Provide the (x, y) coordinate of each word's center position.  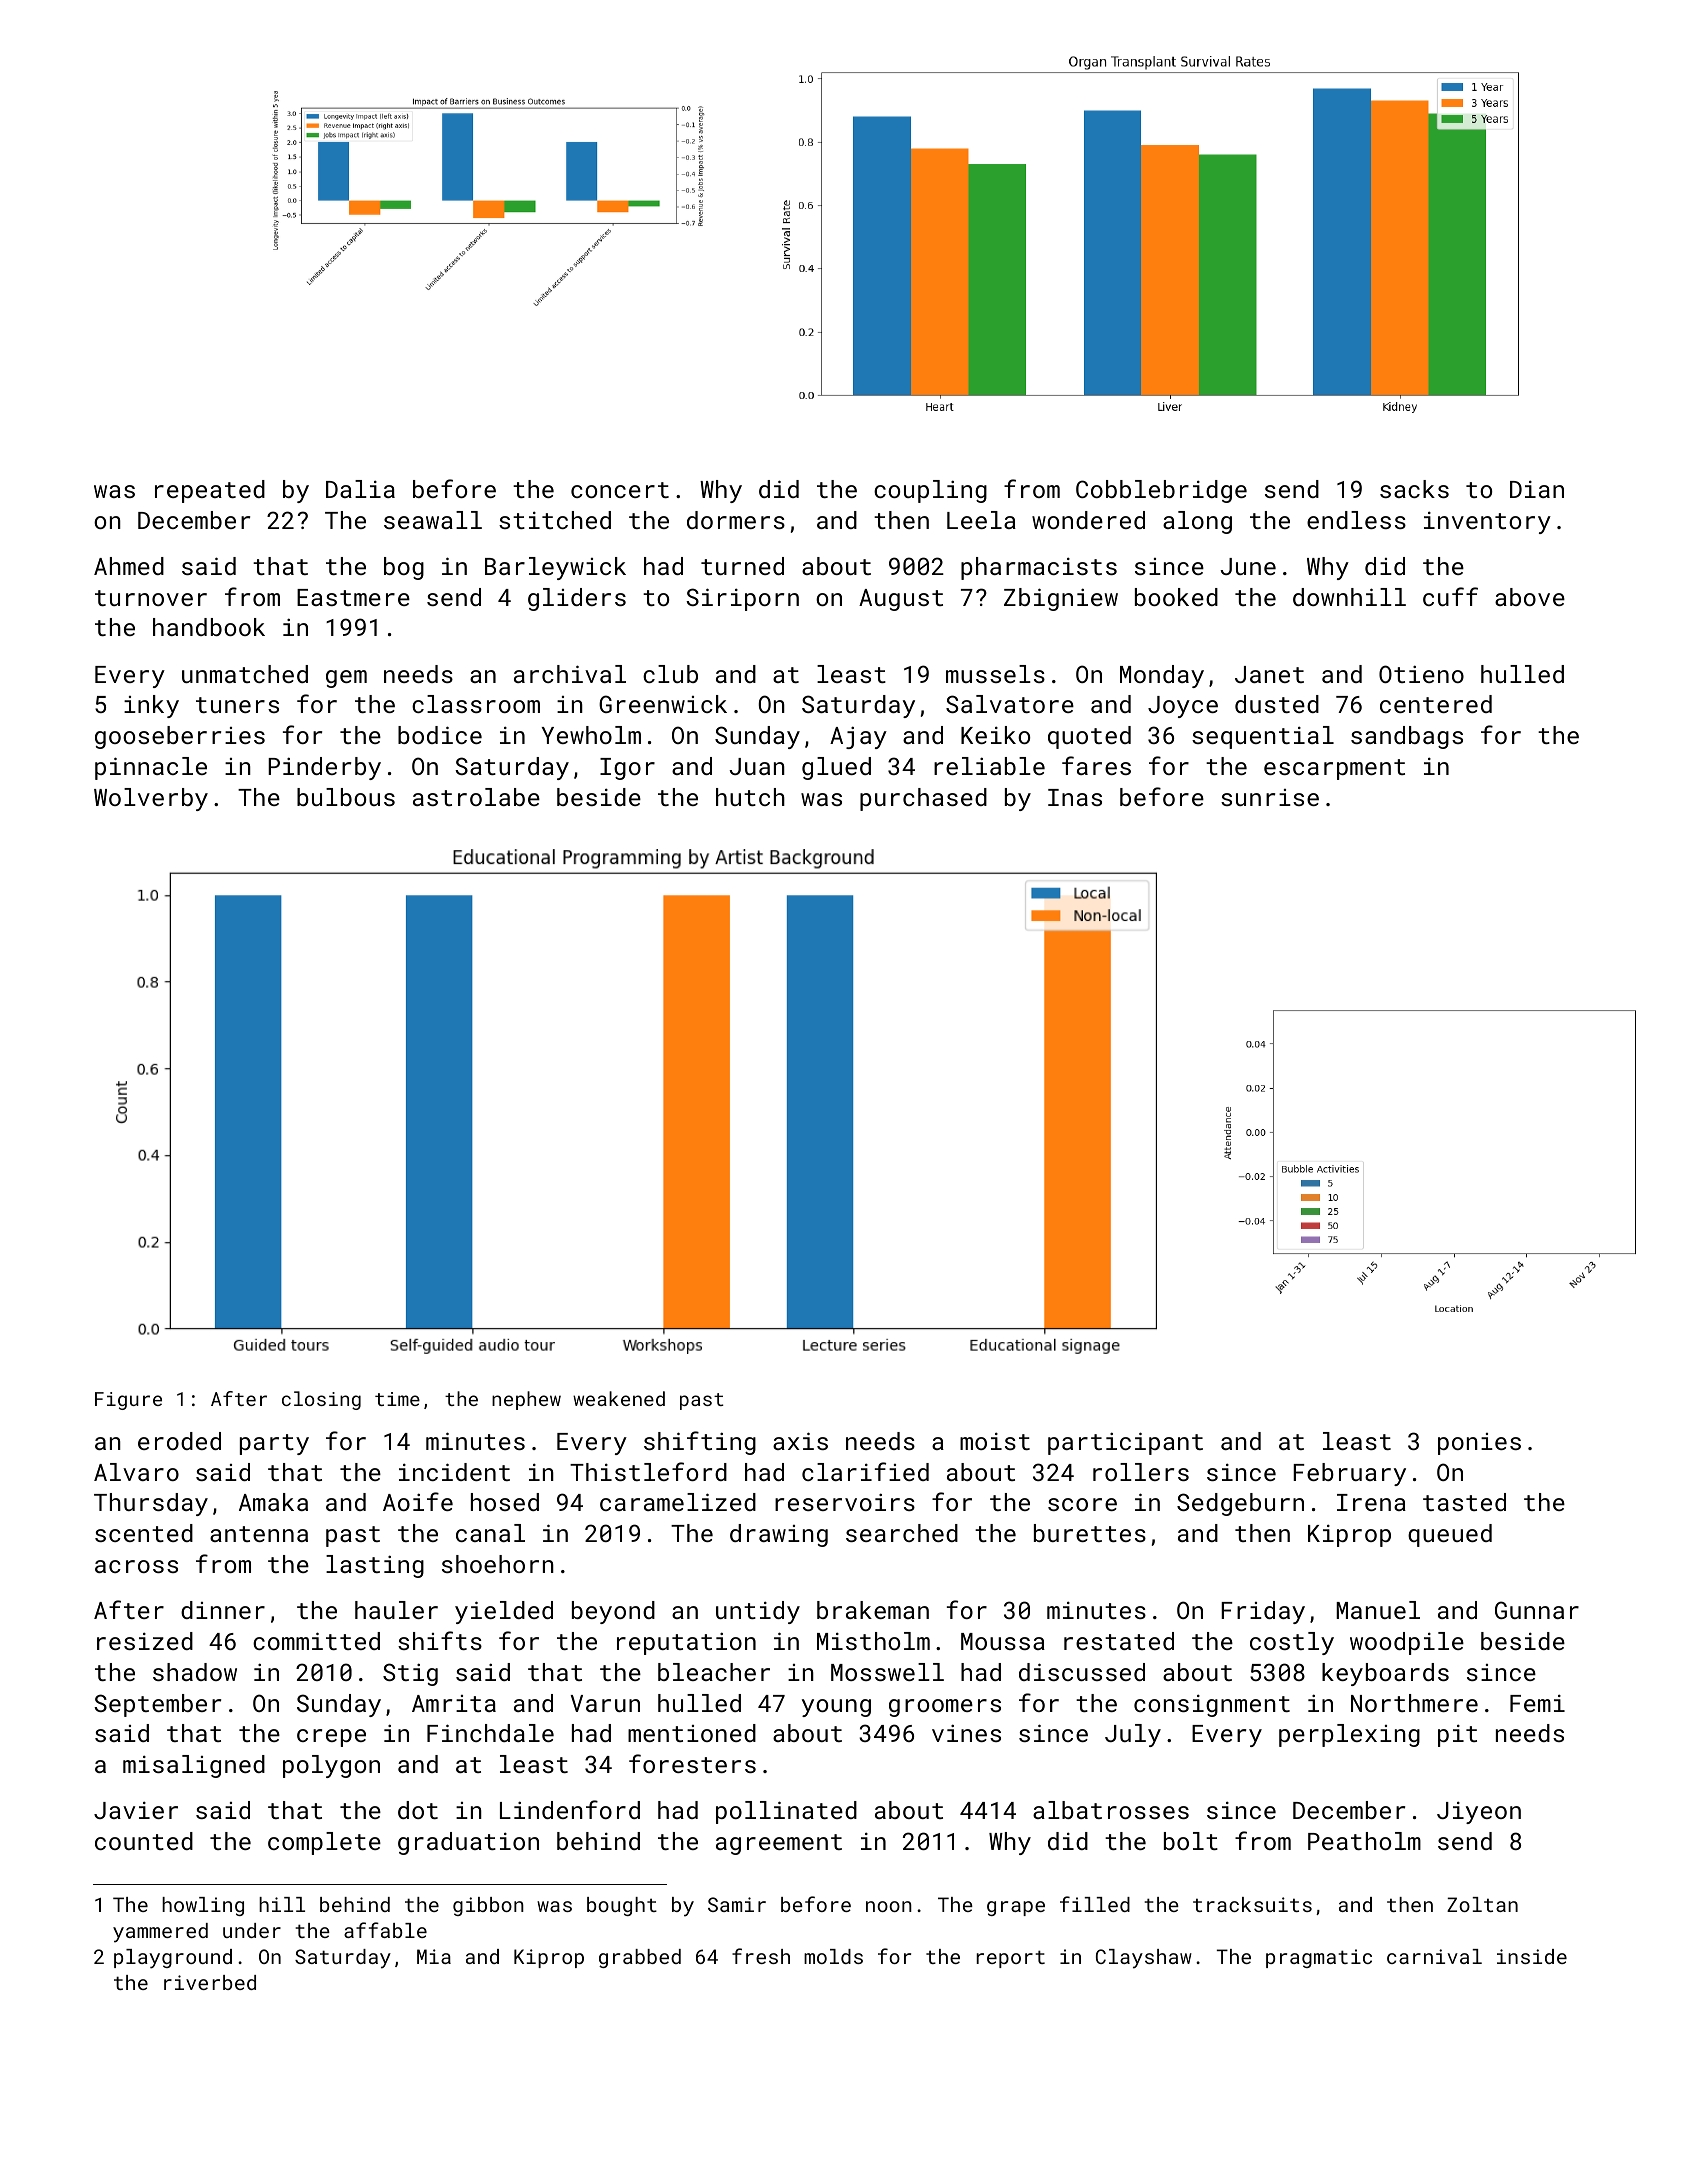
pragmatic (1319, 1958)
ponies (1479, 1444)
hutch (750, 797)
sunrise (1270, 797)
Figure (128, 1401)
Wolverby (151, 799)
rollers (1141, 1472)
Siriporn (742, 599)
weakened (619, 1398)
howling (203, 1906)
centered (1436, 704)
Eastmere (353, 597)
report (1011, 1959)
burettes (1090, 1533)
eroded (179, 1441)
